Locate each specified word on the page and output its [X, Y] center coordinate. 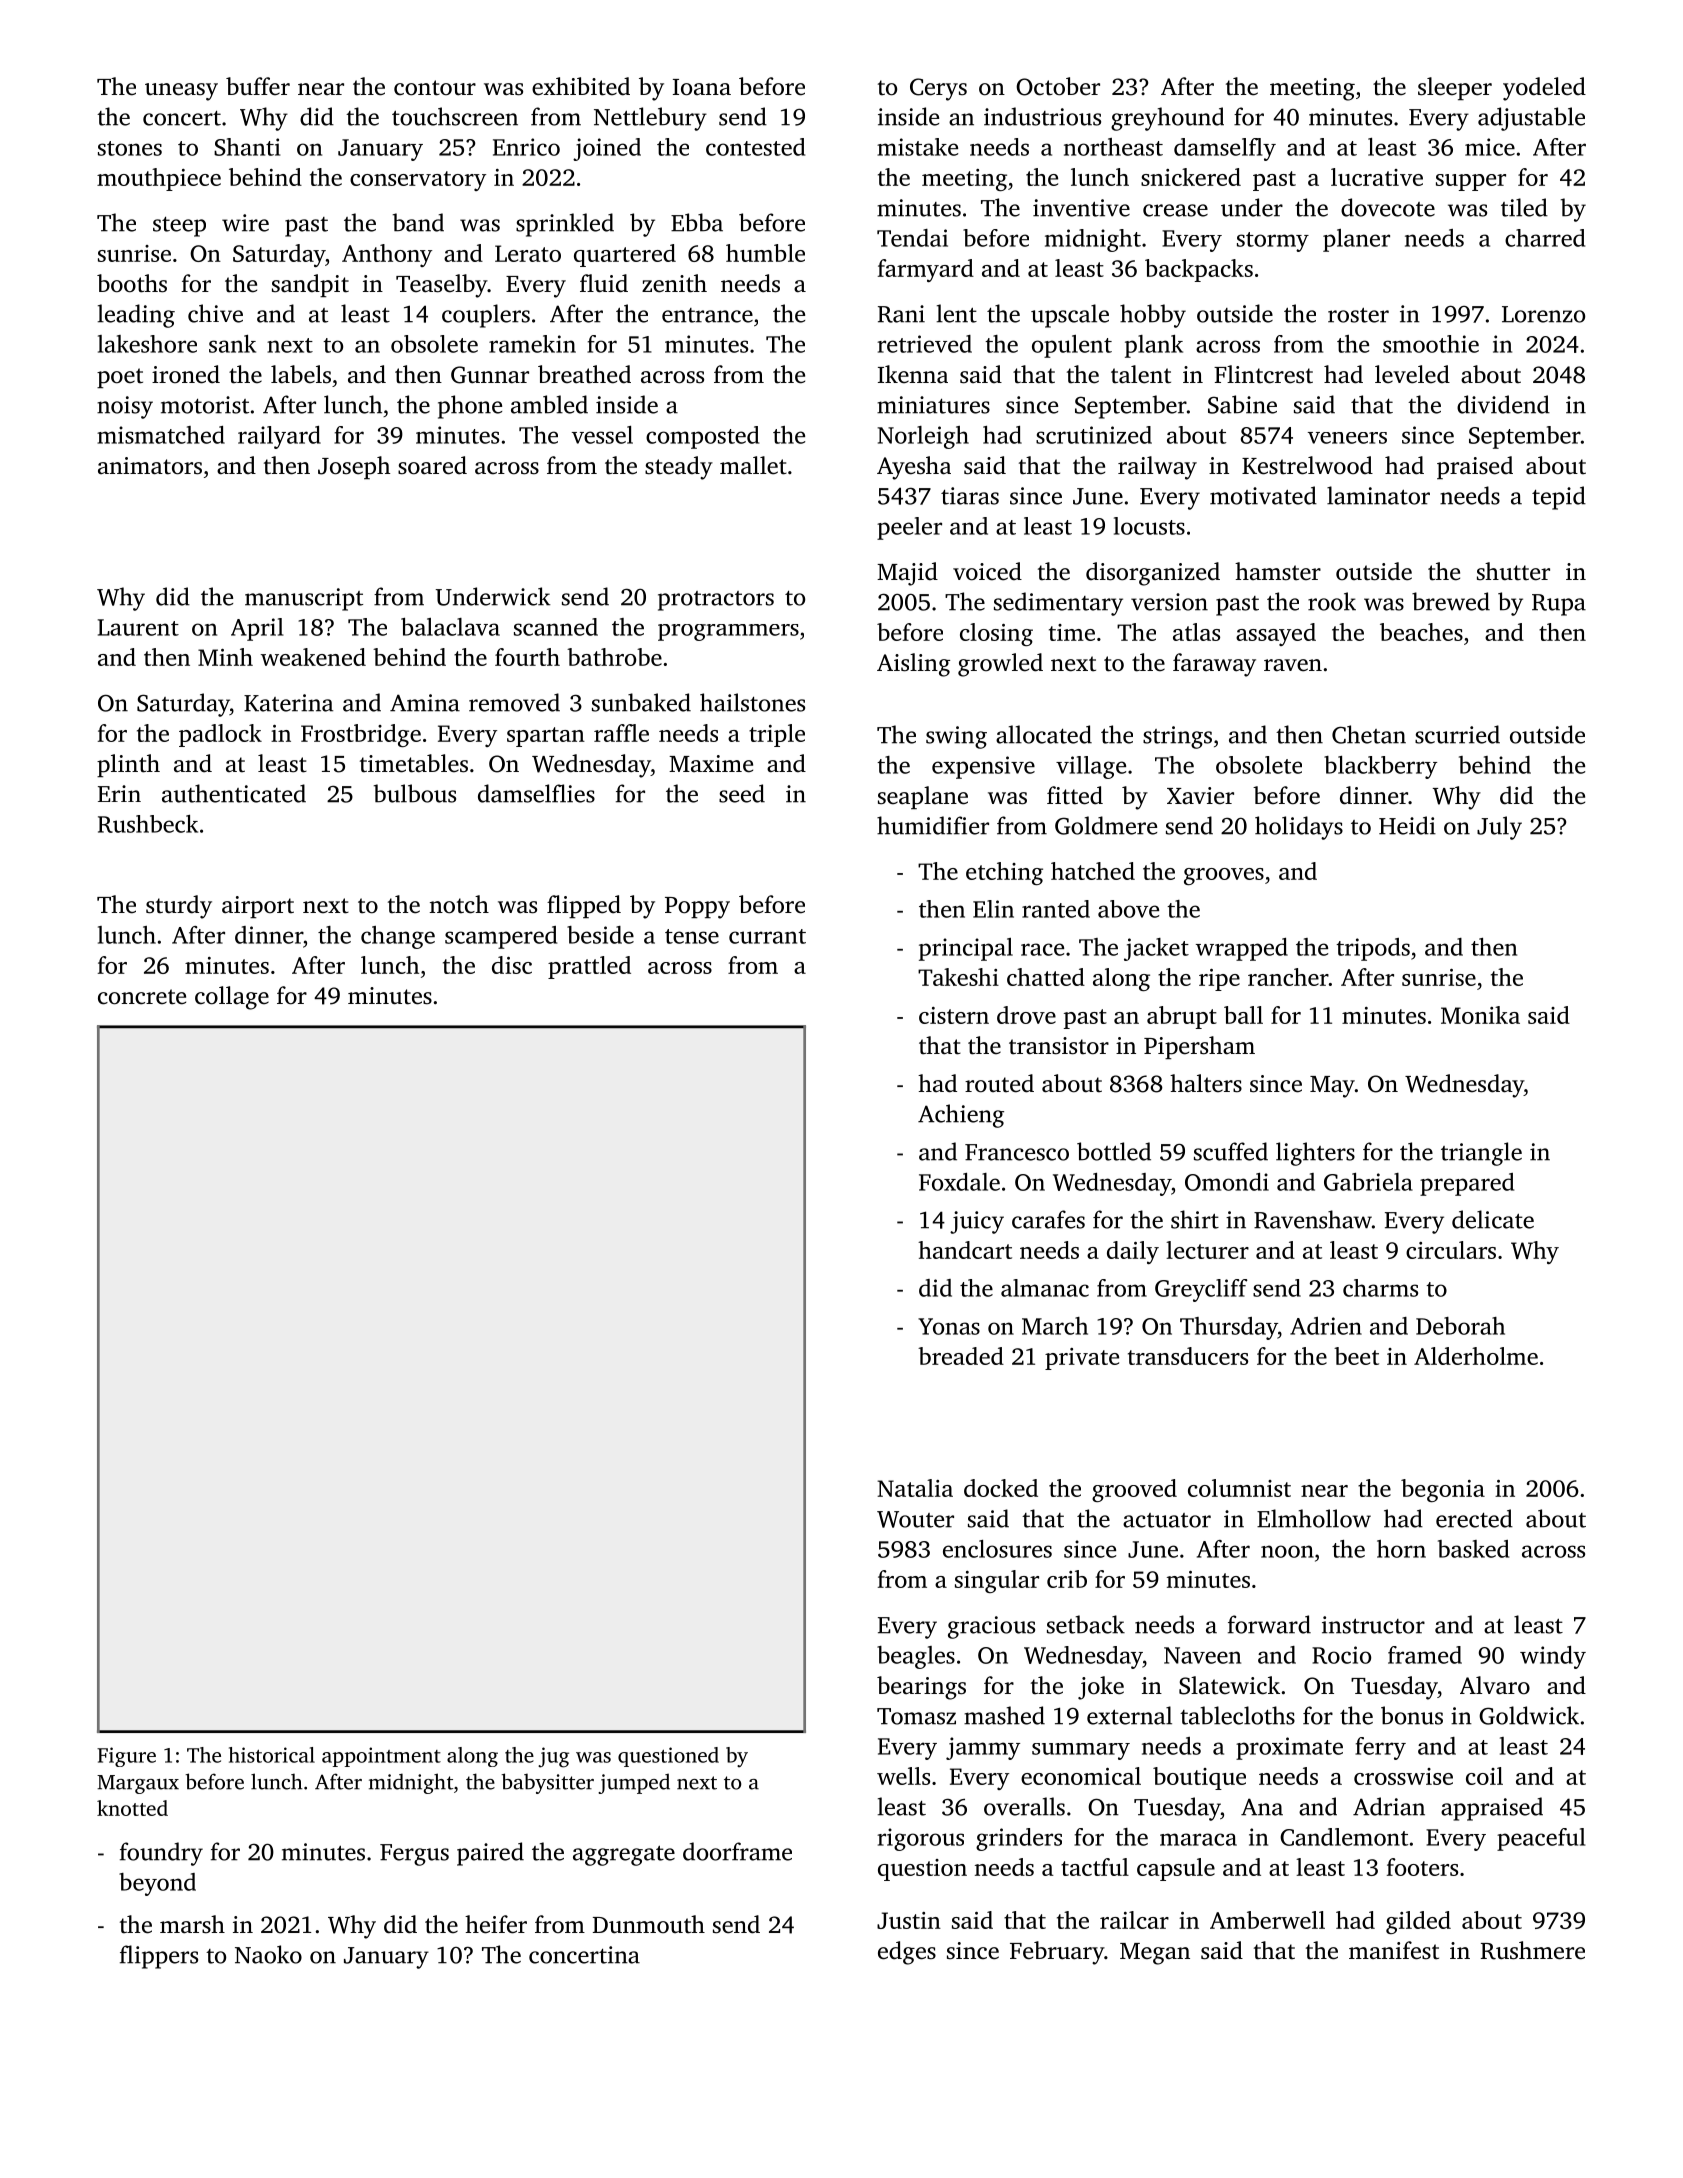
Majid [907, 574]
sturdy [179, 907]
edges [907, 1953]
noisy [125, 407]
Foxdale [959, 1182]
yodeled [1544, 89]
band [418, 222]
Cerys [938, 89]
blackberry [1380, 767]
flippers [159, 1957]
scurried [1457, 734]
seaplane [923, 797]
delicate [1493, 1219]
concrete [142, 997]
